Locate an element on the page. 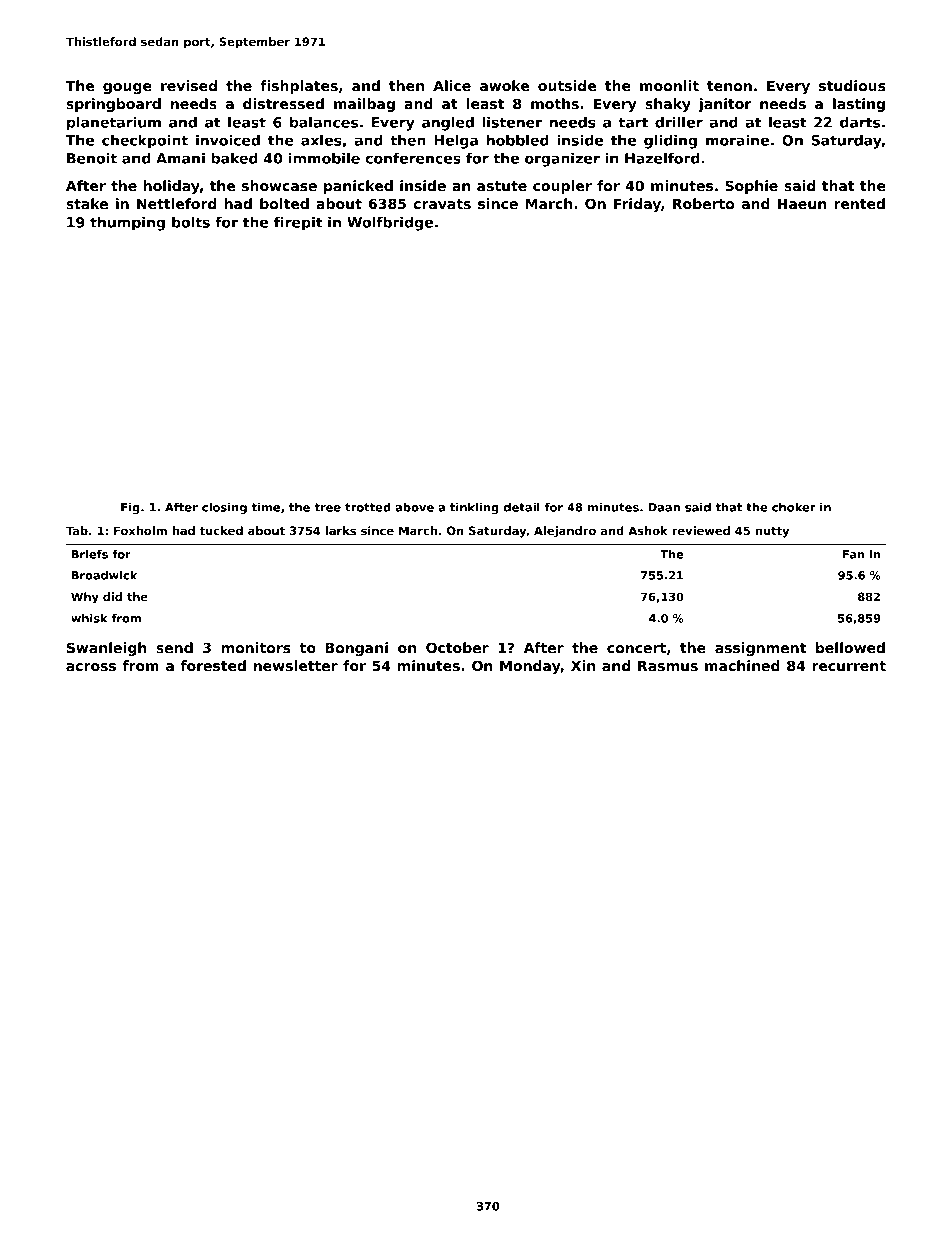 The width and height of the page is (952, 1233). Monday is located at coordinates (530, 667).
